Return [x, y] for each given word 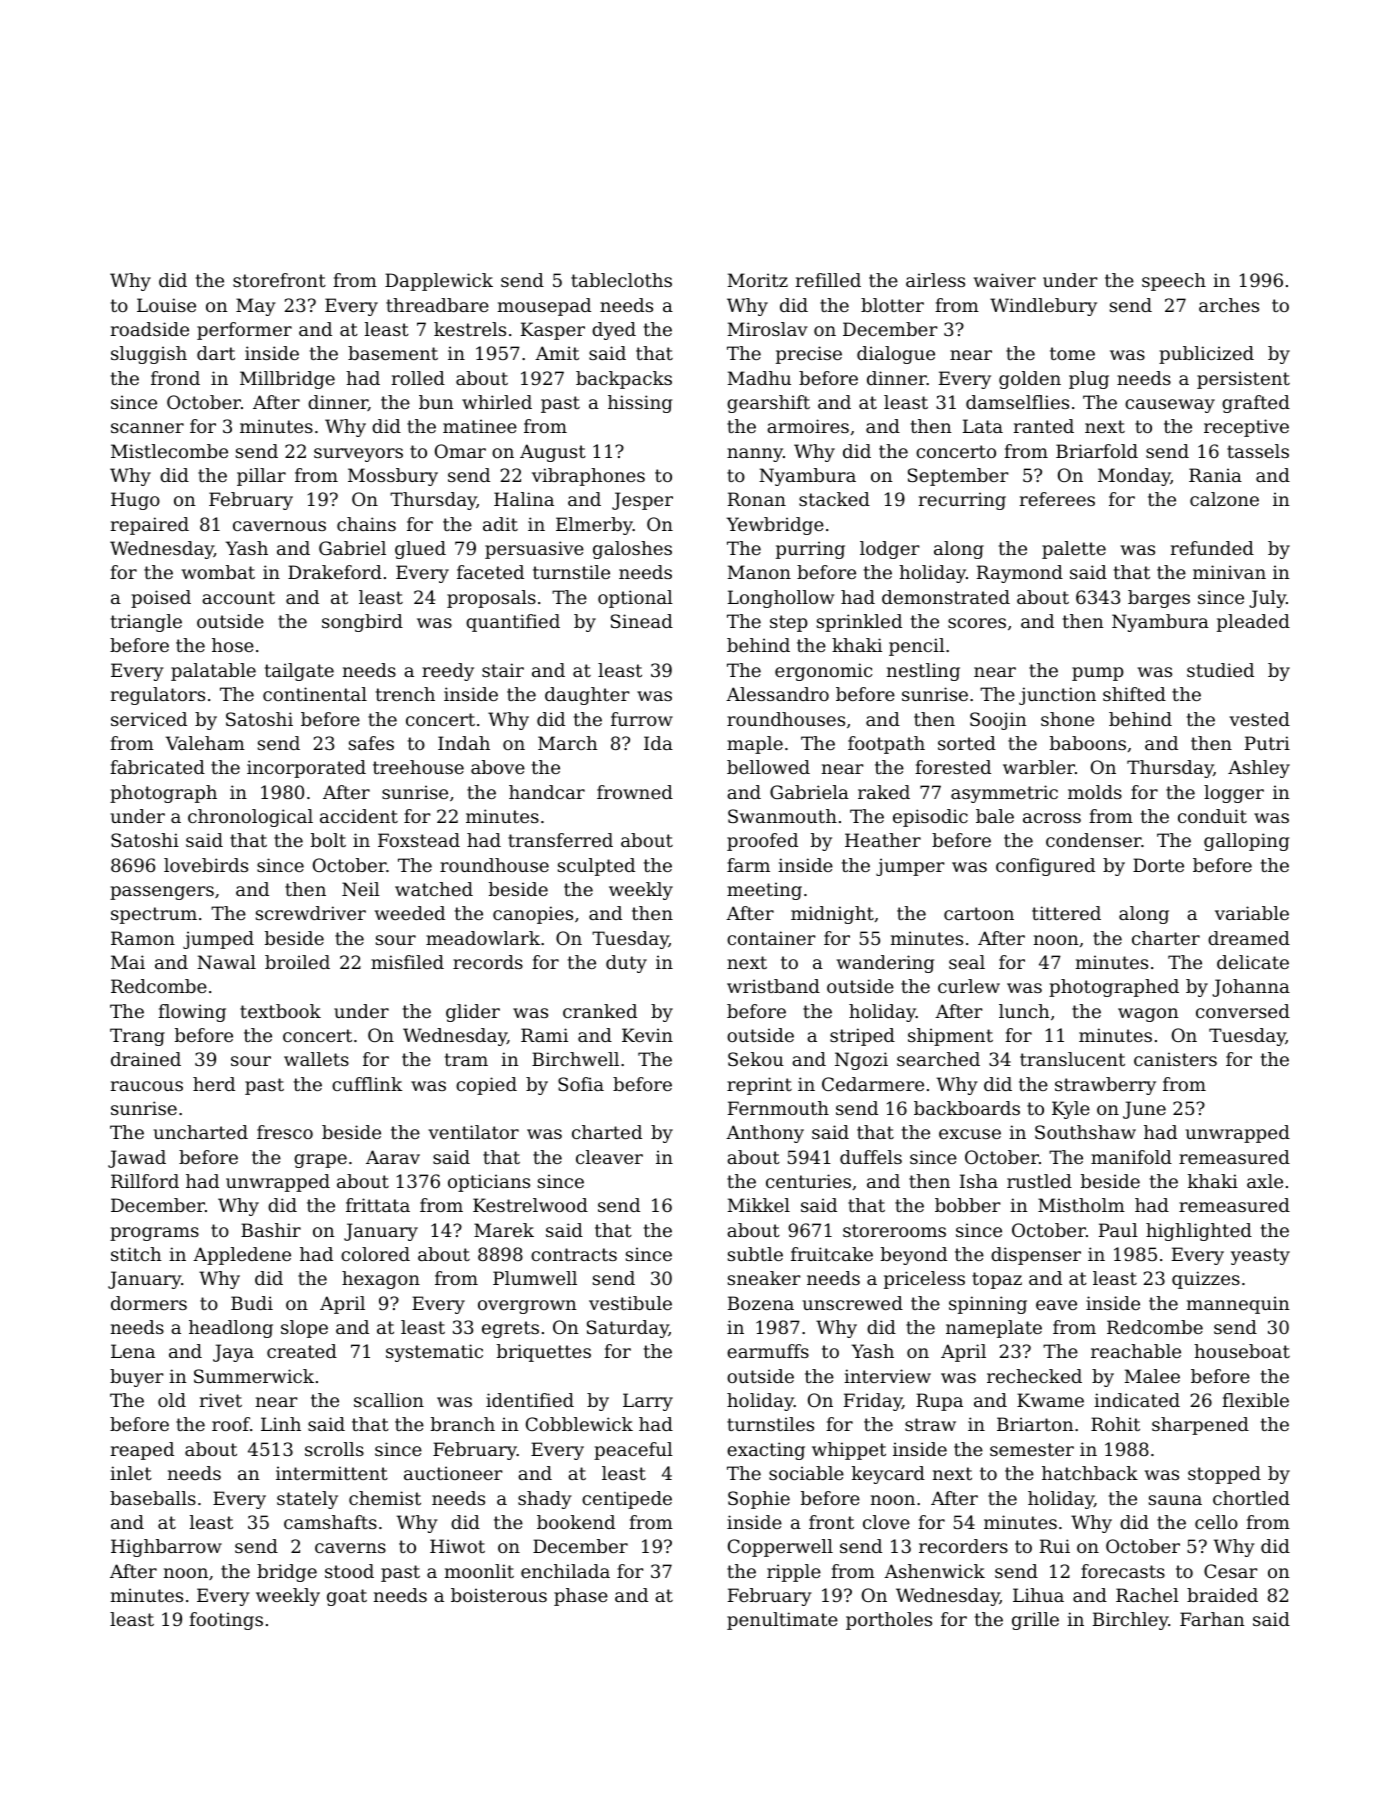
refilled [828, 280]
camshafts [330, 1522]
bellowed [768, 767]
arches [1229, 305]
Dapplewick [439, 282]
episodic [930, 818]
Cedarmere [873, 1084]
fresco [285, 1132]
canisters [1175, 1059]
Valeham [205, 743]
